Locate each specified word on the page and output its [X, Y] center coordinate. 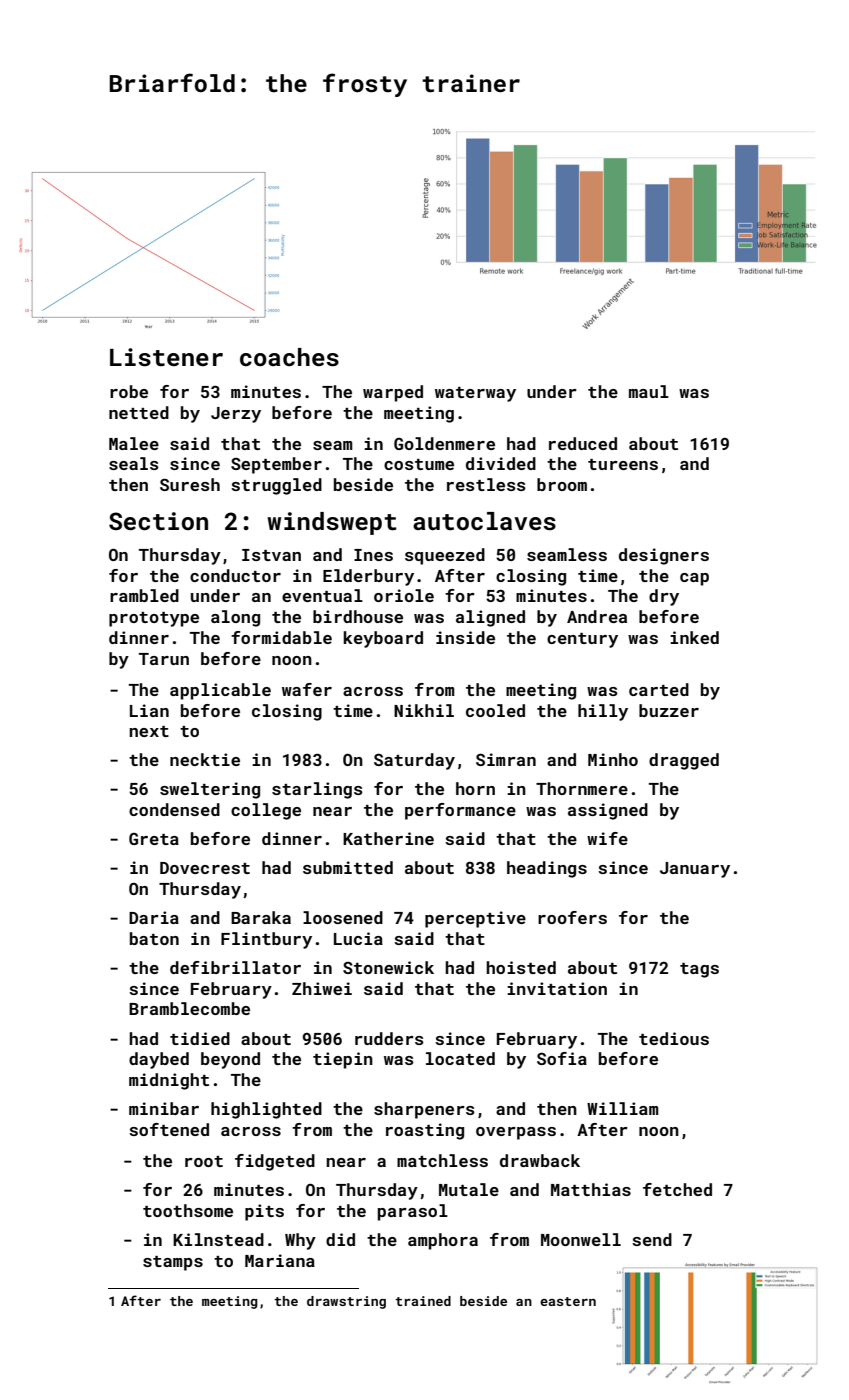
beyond [230, 1060]
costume [419, 464]
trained [423, 1301]
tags [699, 970]
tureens [623, 464]
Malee [134, 443]
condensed [174, 809]
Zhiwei [322, 988]
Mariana [280, 1260]
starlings [317, 790]
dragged [684, 761]
